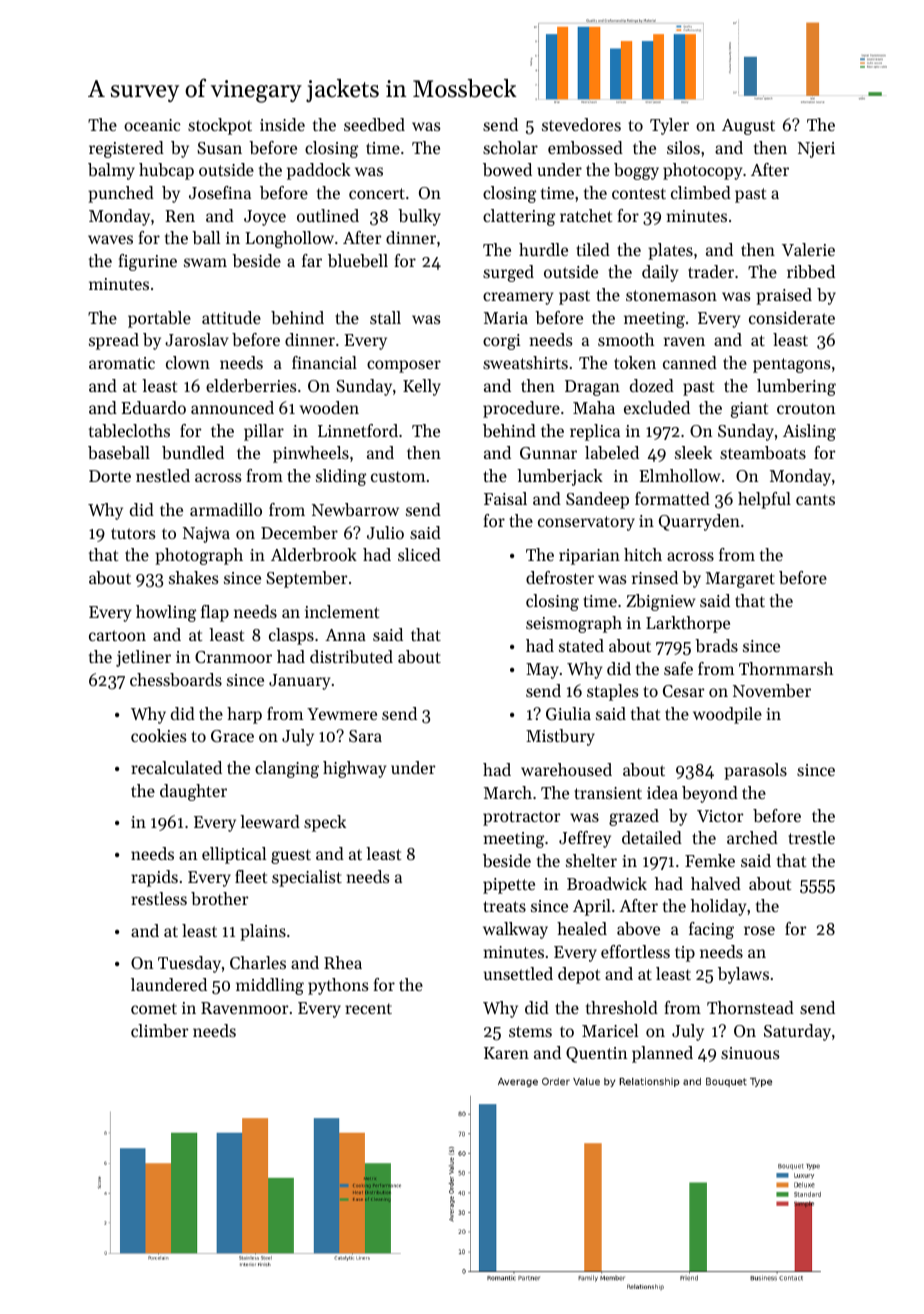 This image has height=1314, width=924. What do you see at coordinates (343, 962) in the image?
I see `Rhea` at bounding box center [343, 962].
